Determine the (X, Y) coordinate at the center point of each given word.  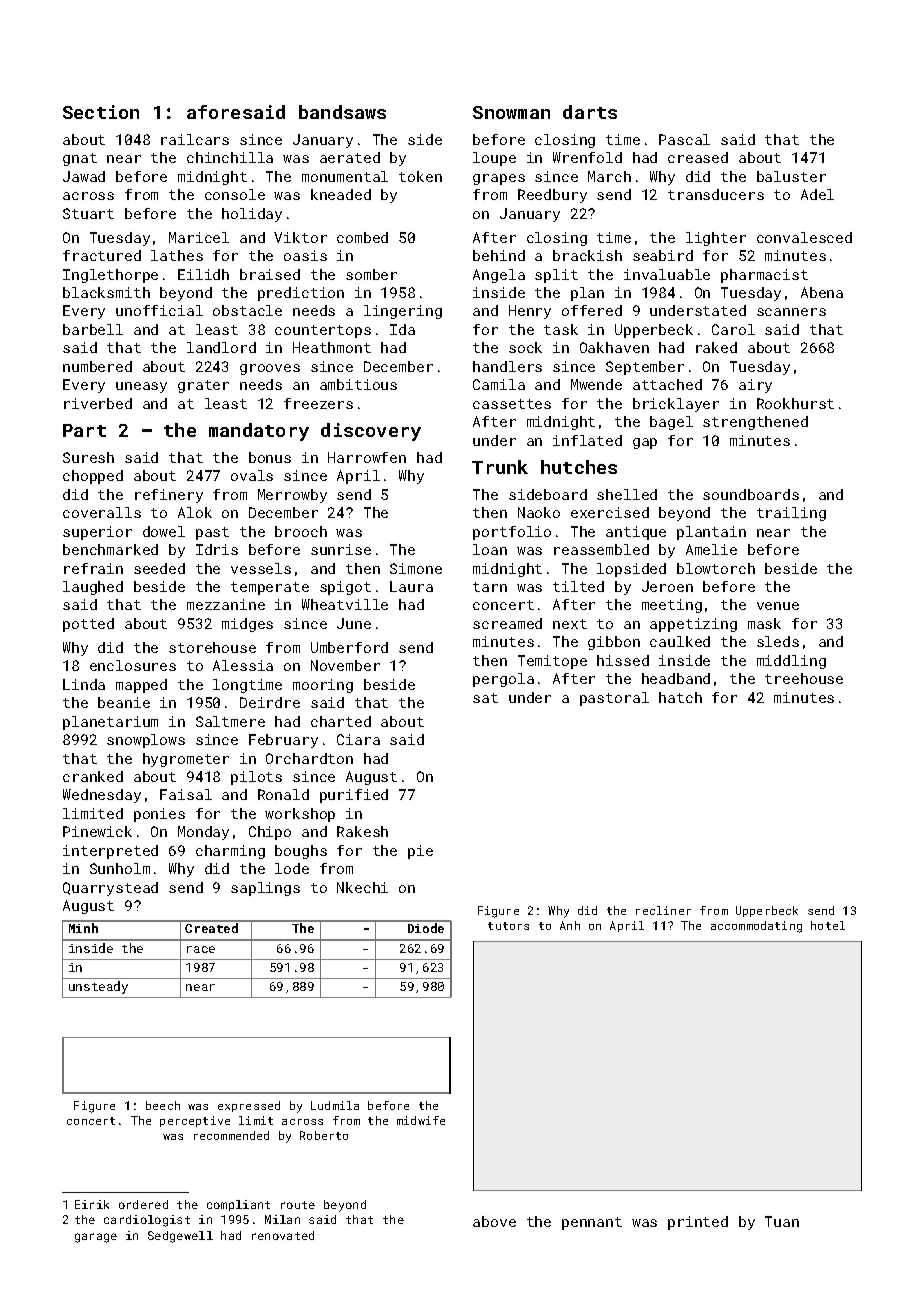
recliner (663, 910)
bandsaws (342, 112)
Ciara (358, 739)
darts (590, 112)
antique (636, 533)
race (201, 949)
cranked (93, 776)
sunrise (341, 549)
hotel (828, 925)
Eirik (92, 1204)
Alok (195, 512)
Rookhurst (795, 403)
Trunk (500, 467)
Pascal (684, 139)
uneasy (141, 387)
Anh (570, 925)
